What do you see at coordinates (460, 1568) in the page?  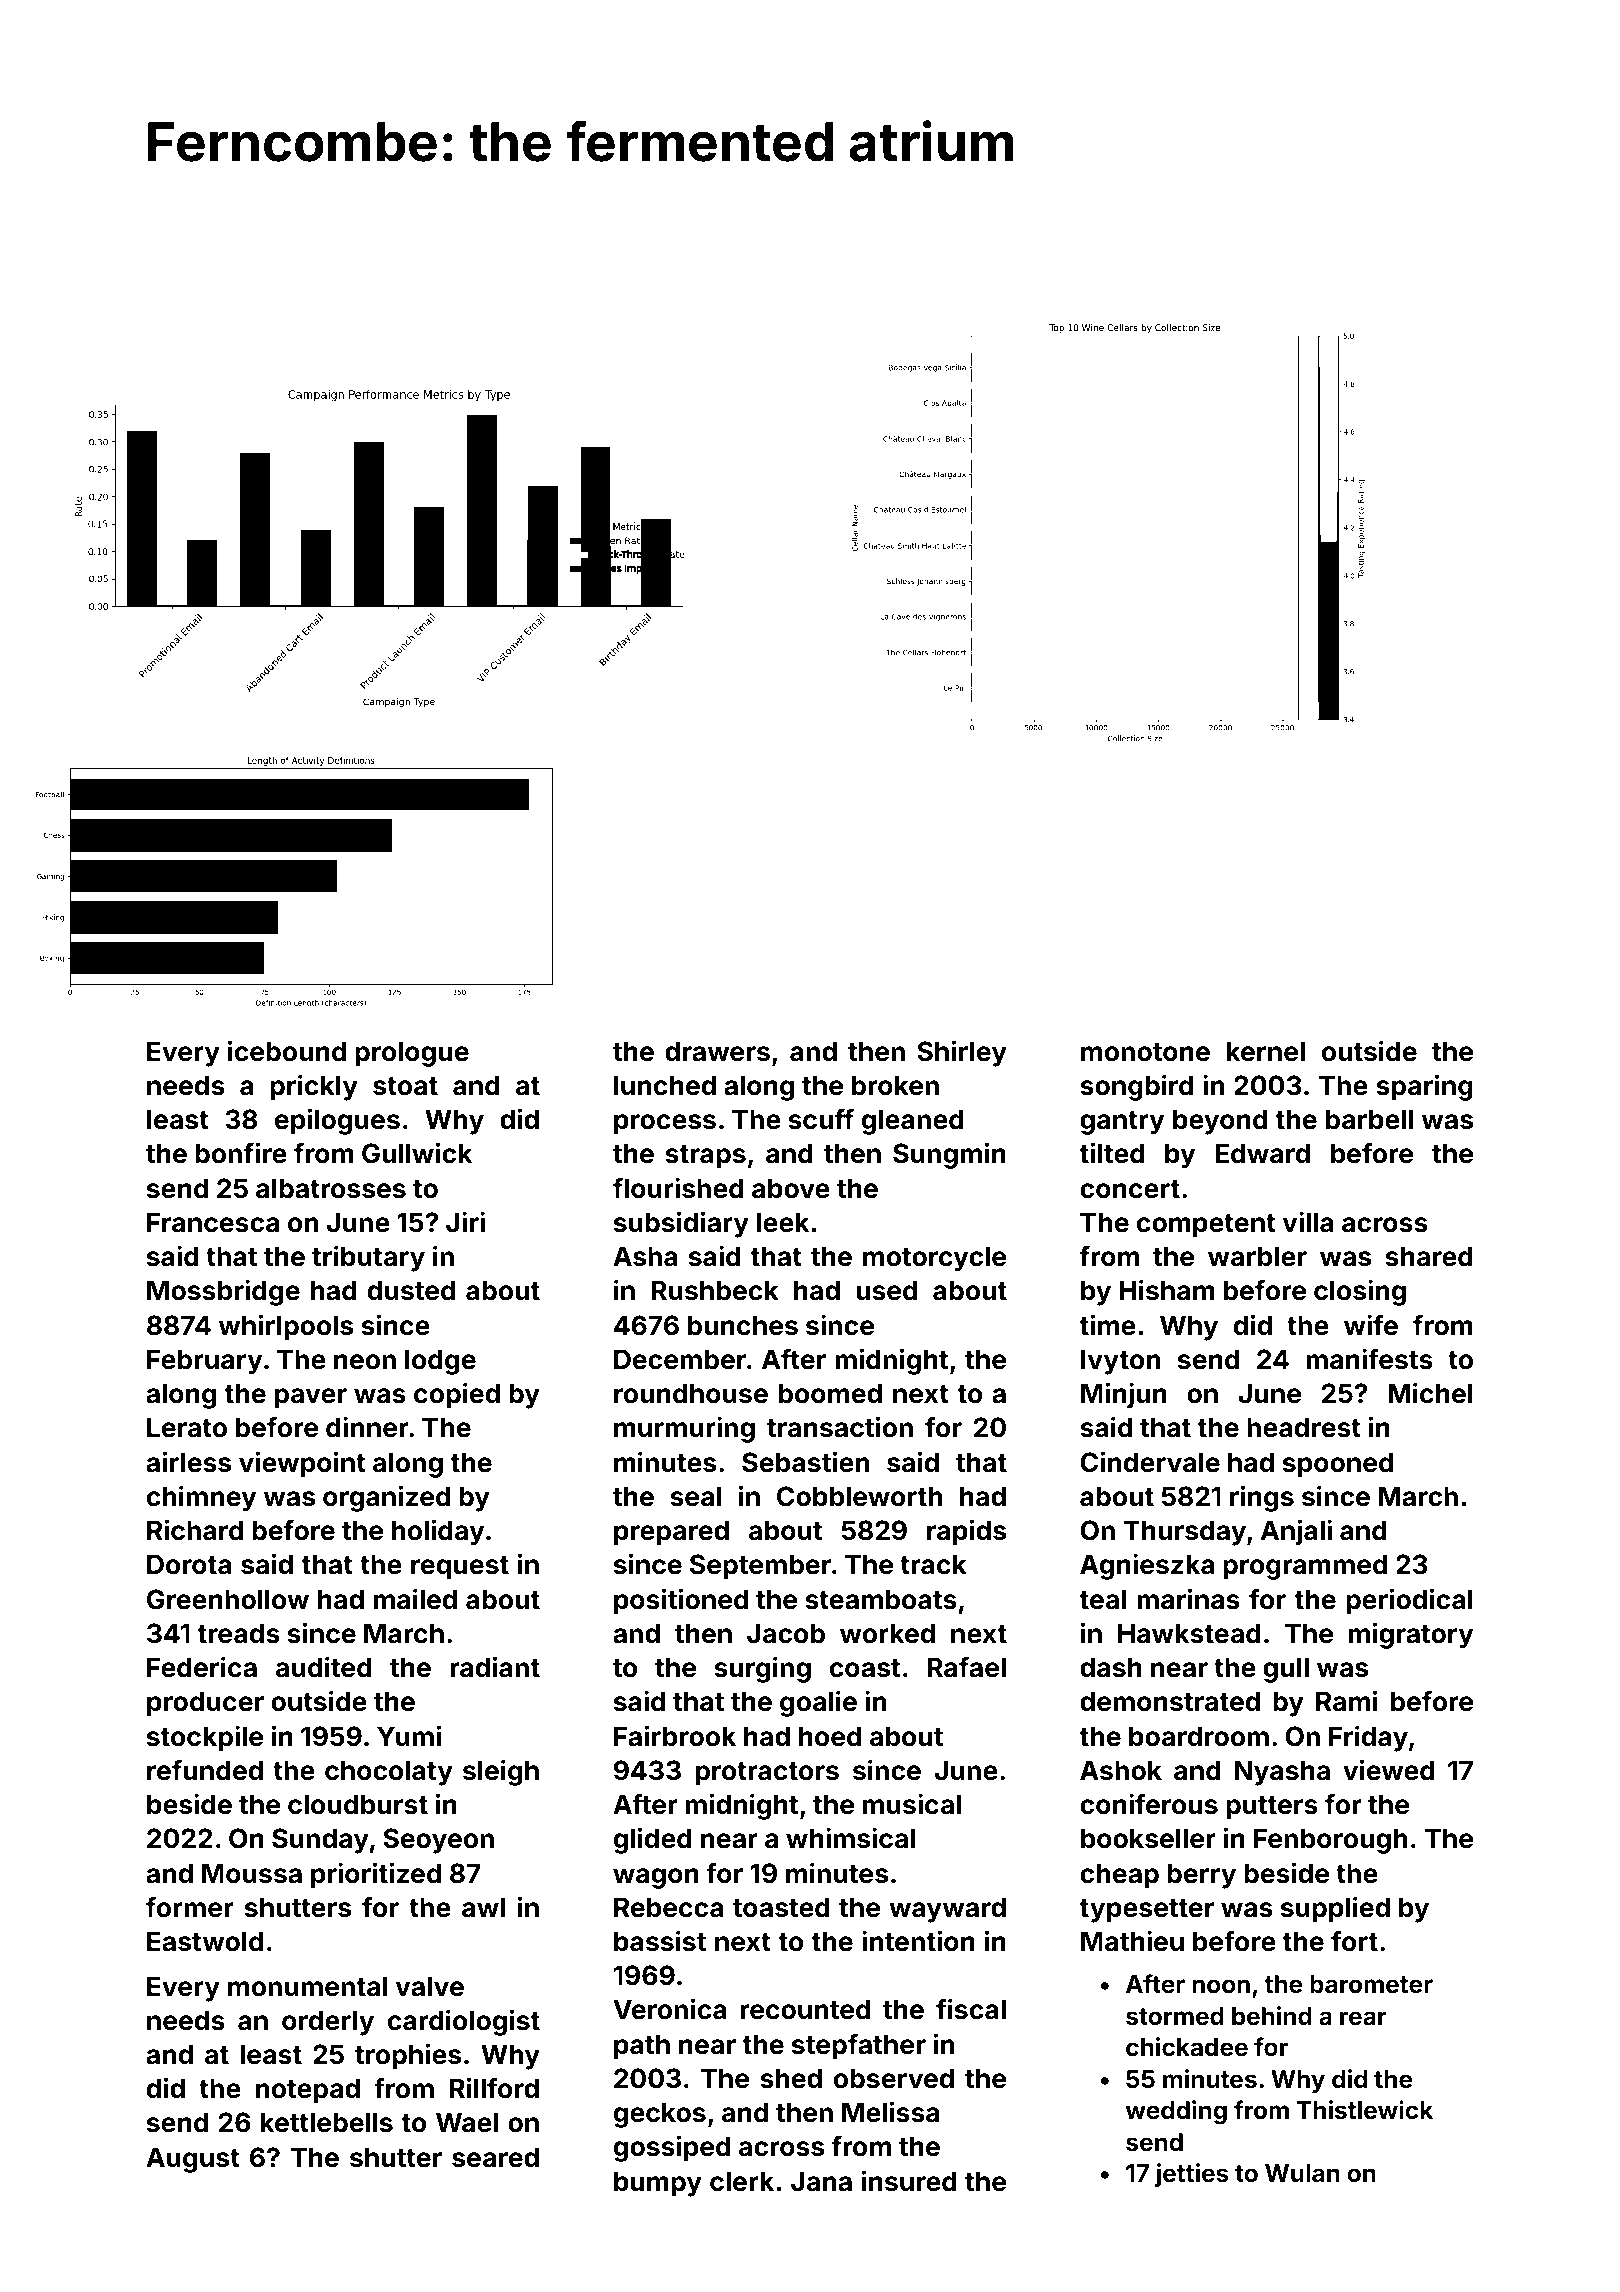 I see `request` at bounding box center [460, 1568].
